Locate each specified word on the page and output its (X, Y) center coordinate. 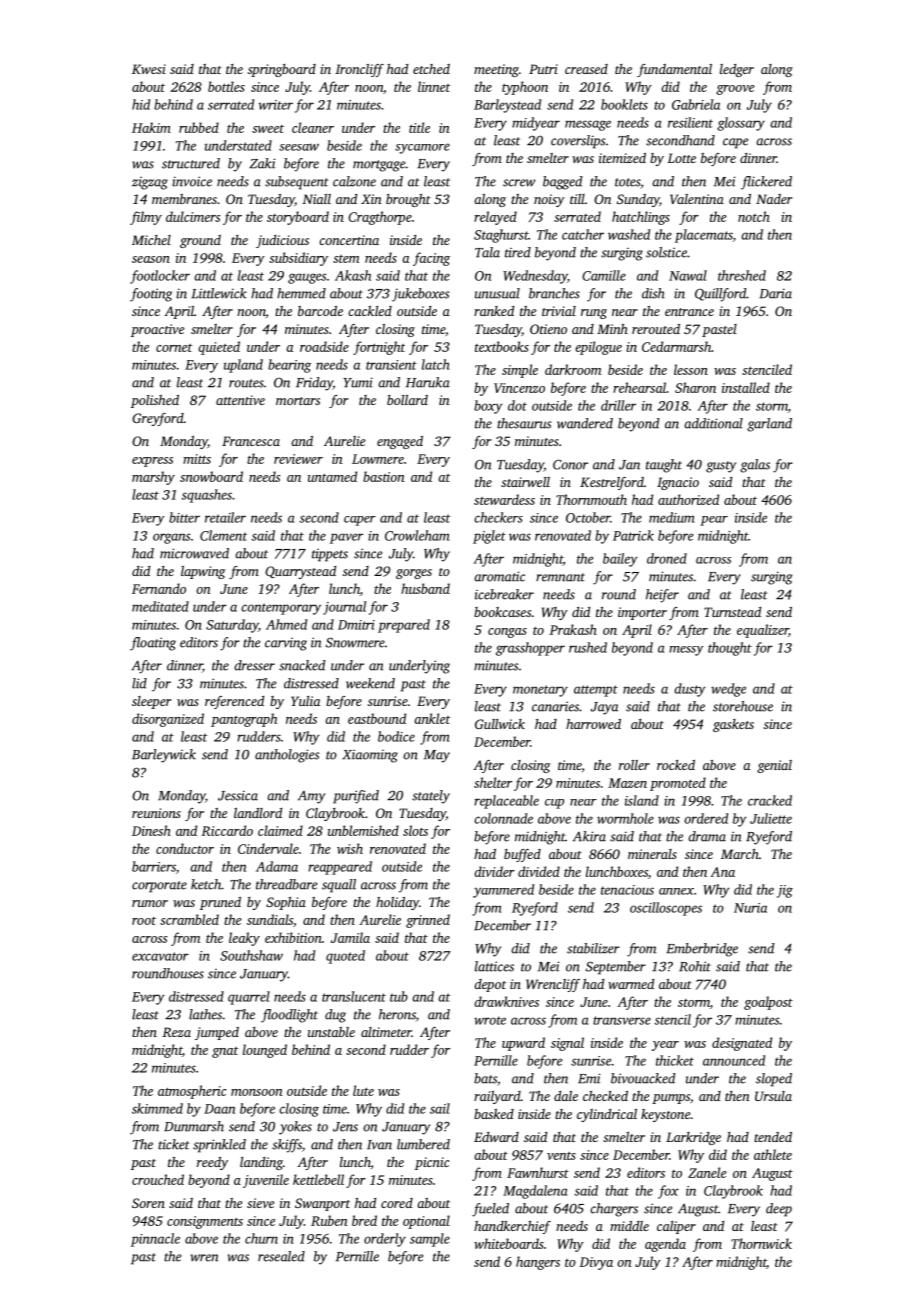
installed (746, 387)
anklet (432, 718)
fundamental (674, 70)
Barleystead (507, 106)
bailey (620, 560)
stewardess (504, 499)
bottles (226, 86)
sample (430, 1240)
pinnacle (155, 1240)
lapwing (203, 572)
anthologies (287, 756)
